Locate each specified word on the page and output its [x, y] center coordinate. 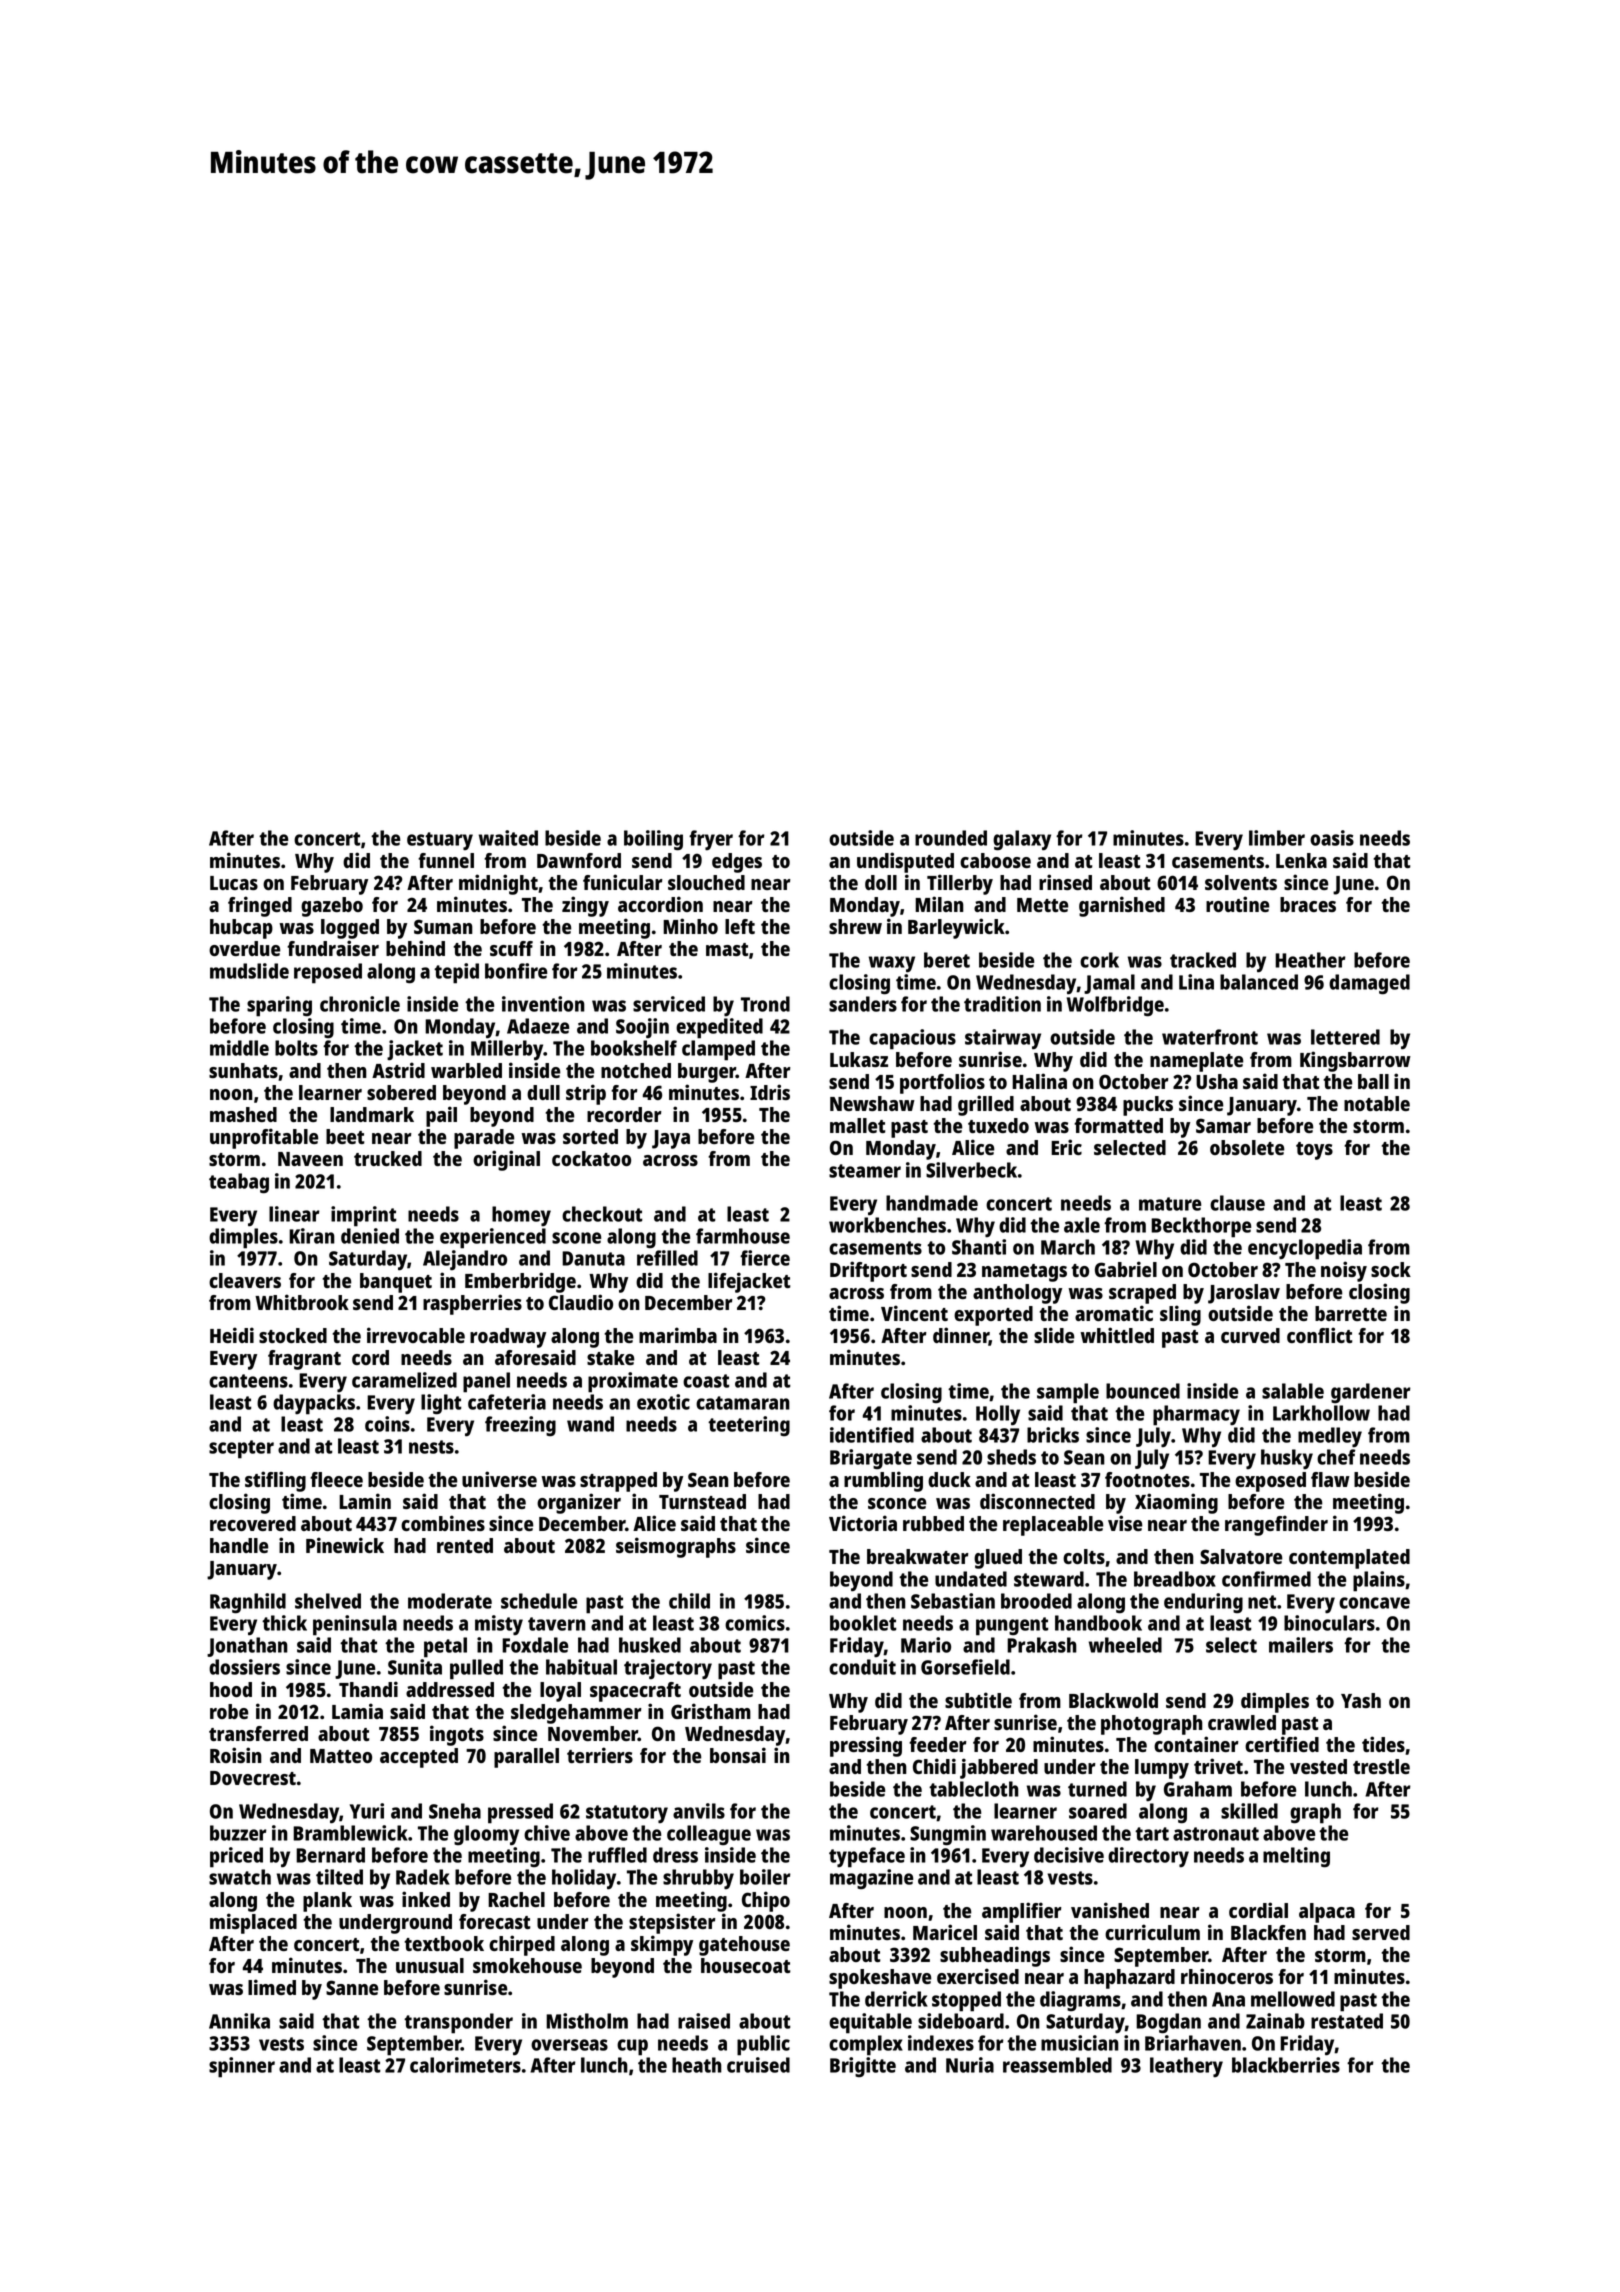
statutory [627, 1814]
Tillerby [960, 884]
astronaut [1216, 1834]
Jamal [1109, 984]
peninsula [355, 1625]
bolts [296, 1048]
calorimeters [465, 2065]
